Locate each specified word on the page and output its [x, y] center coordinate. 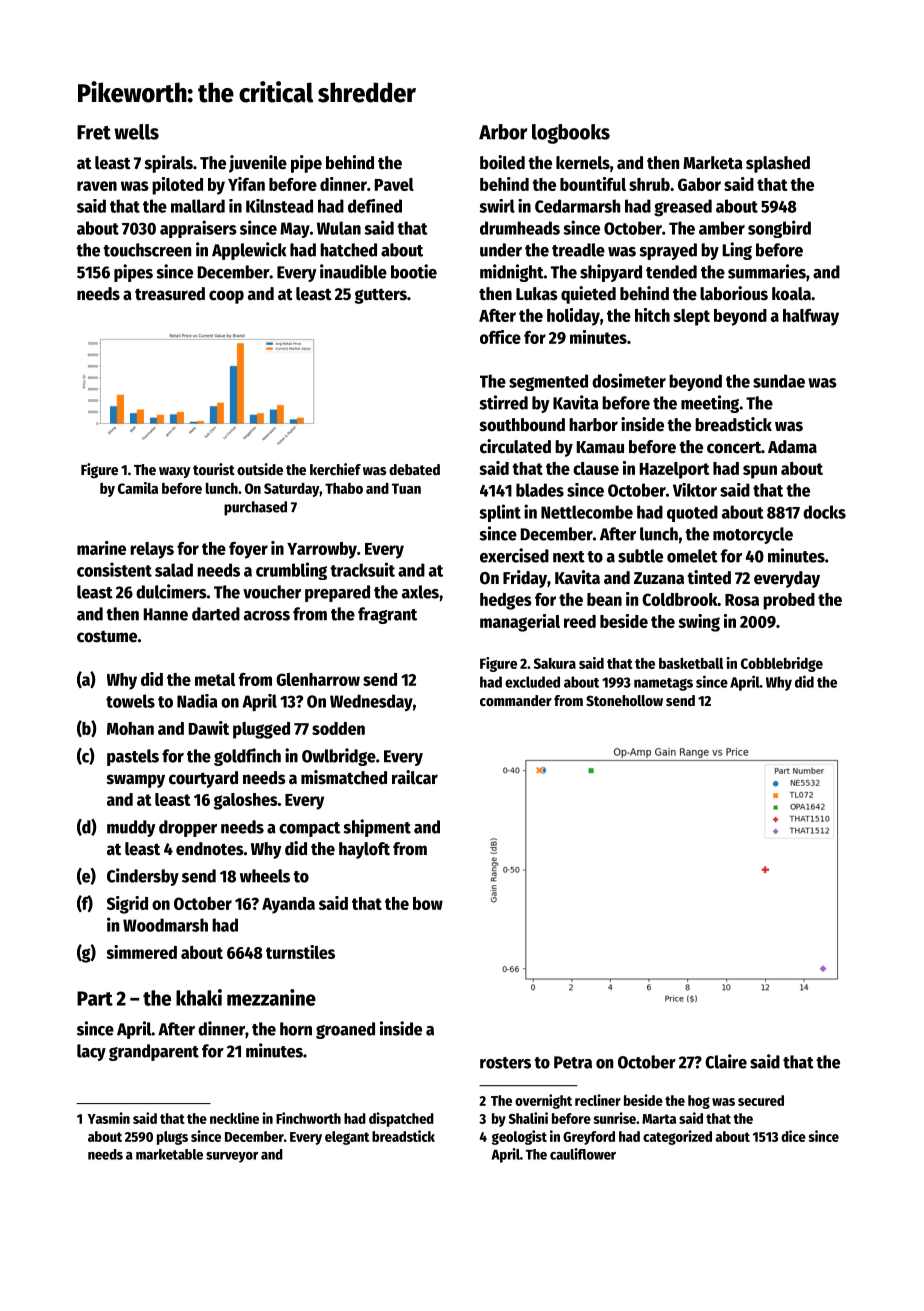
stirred [504, 402]
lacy [91, 1052]
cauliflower [583, 1154]
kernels [583, 163]
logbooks [571, 134]
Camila [138, 488]
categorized [677, 1137]
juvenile [258, 164]
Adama [792, 447]
